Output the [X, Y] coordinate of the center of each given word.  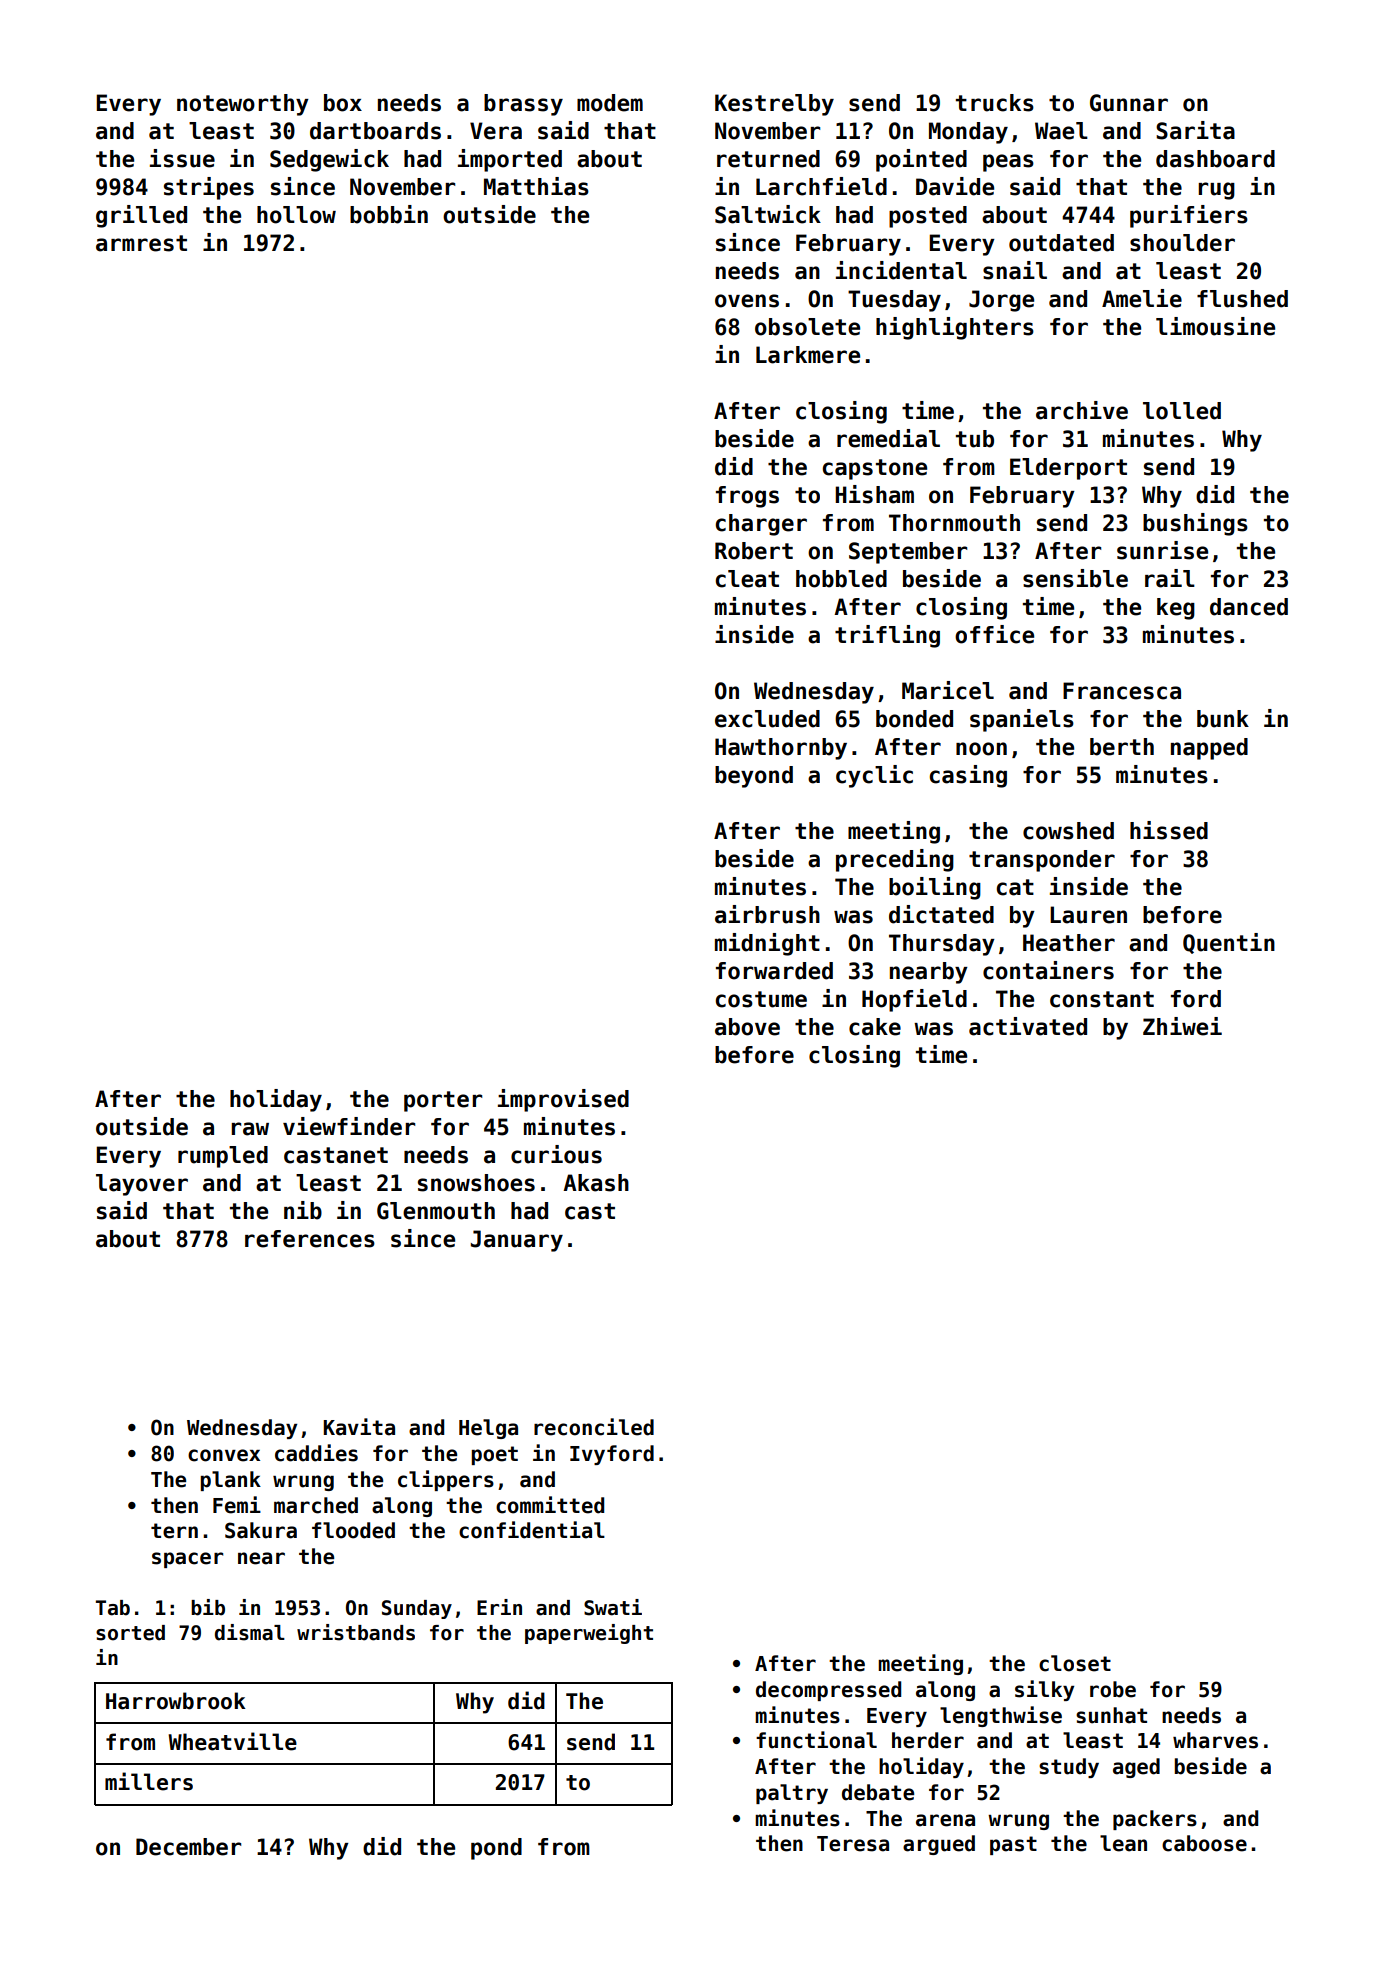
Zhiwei [1182, 1026]
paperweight [589, 1634]
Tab [113, 1608]
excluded [767, 719]
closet [1075, 1663]
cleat [747, 579]
